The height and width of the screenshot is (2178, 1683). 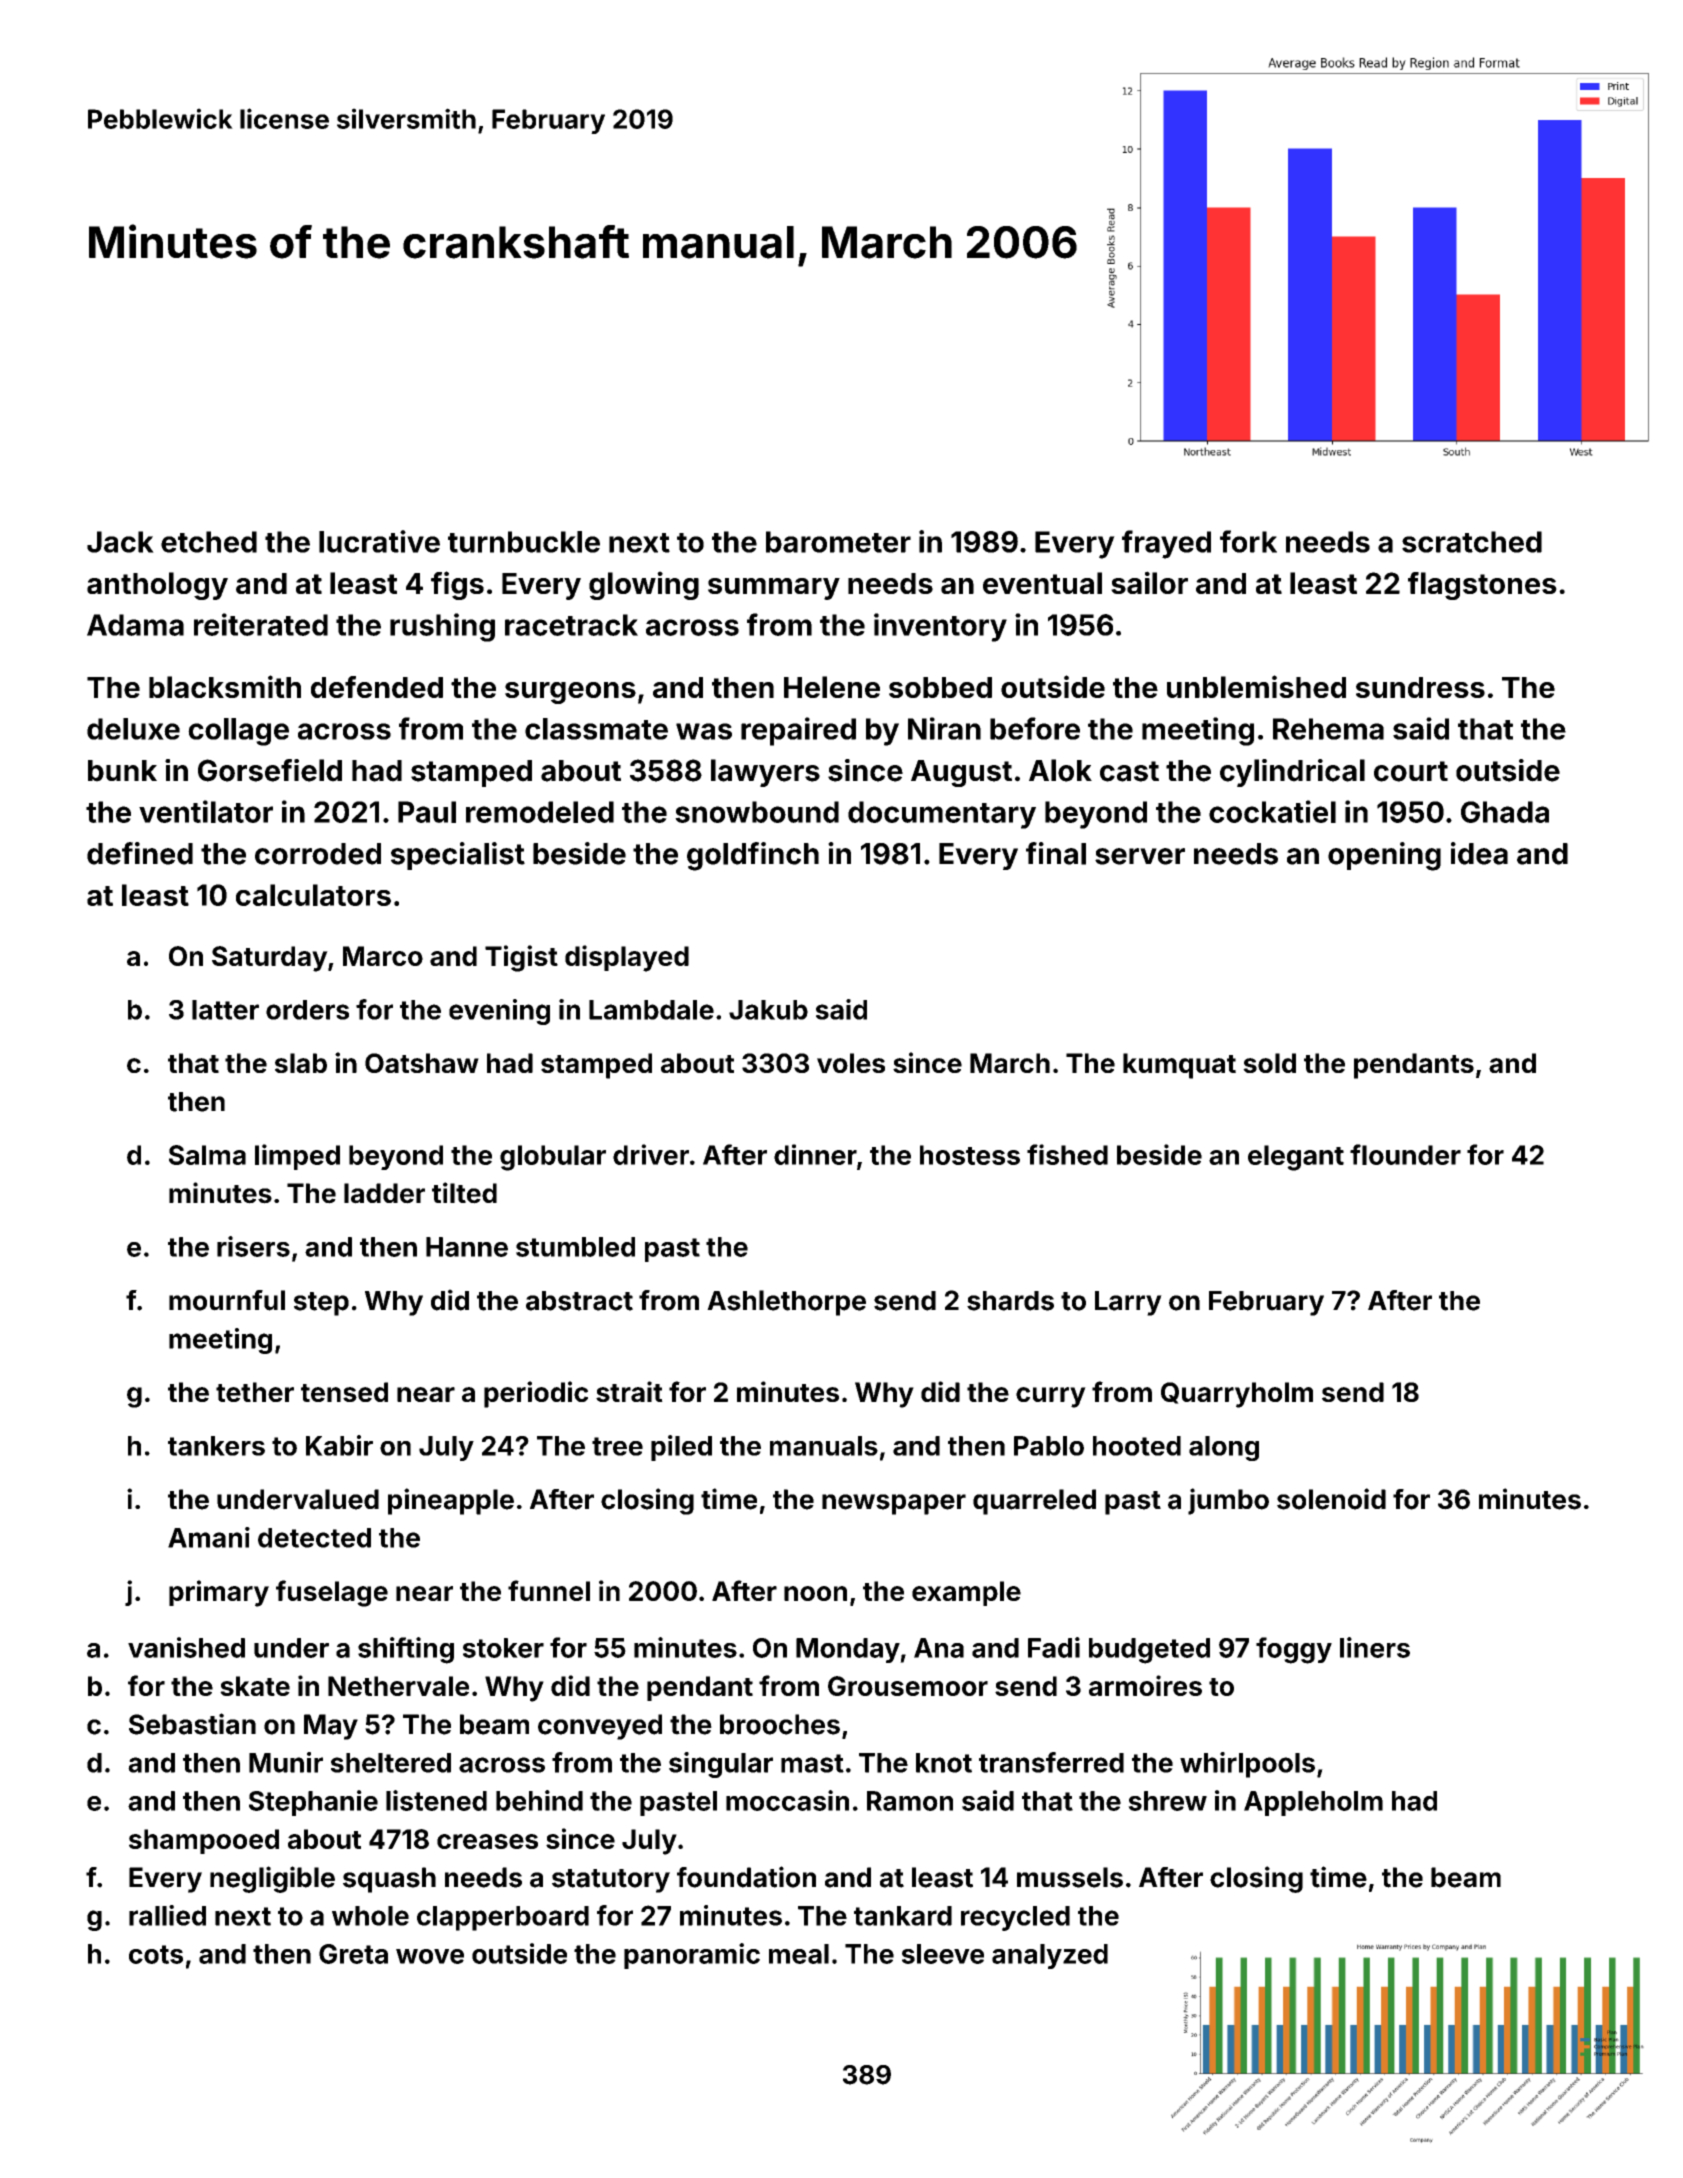 What do you see at coordinates (207, 1155) in the screenshot?
I see `Salma` at bounding box center [207, 1155].
